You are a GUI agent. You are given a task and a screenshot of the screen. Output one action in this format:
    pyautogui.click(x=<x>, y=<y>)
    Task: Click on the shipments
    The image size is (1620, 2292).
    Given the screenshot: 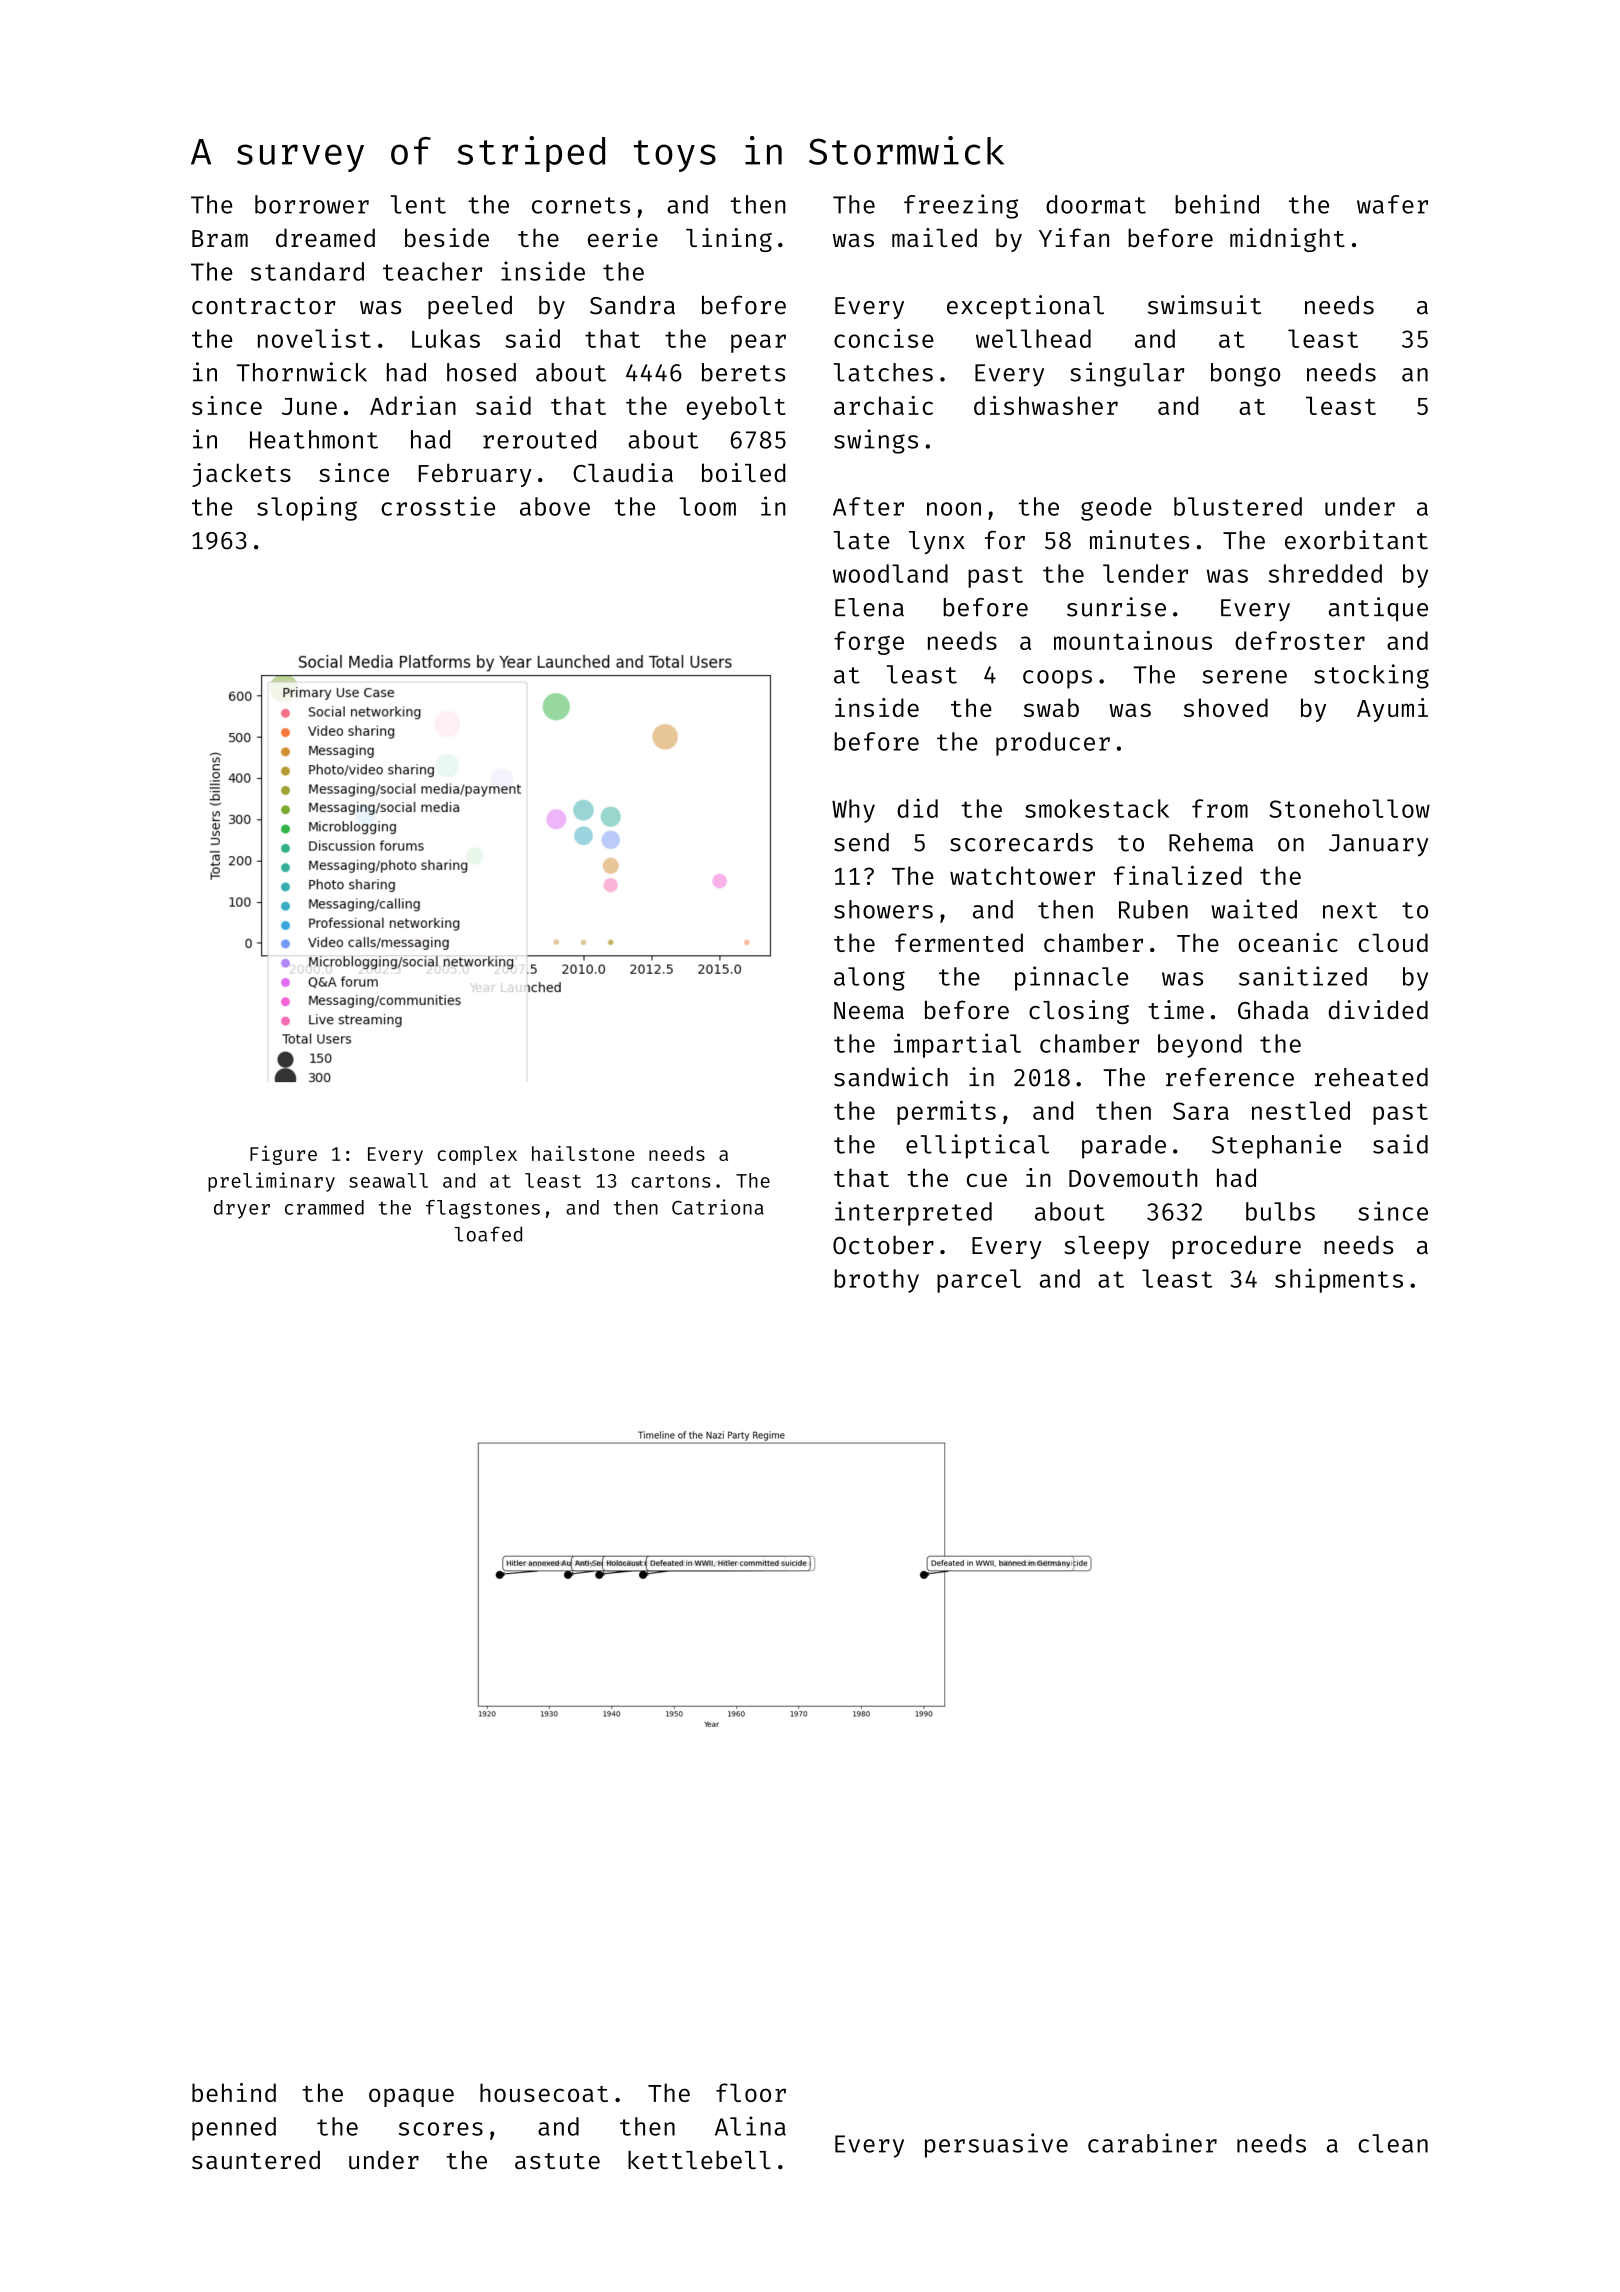 What is the action you would take?
    pyautogui.click(x=1339, y=1280)
